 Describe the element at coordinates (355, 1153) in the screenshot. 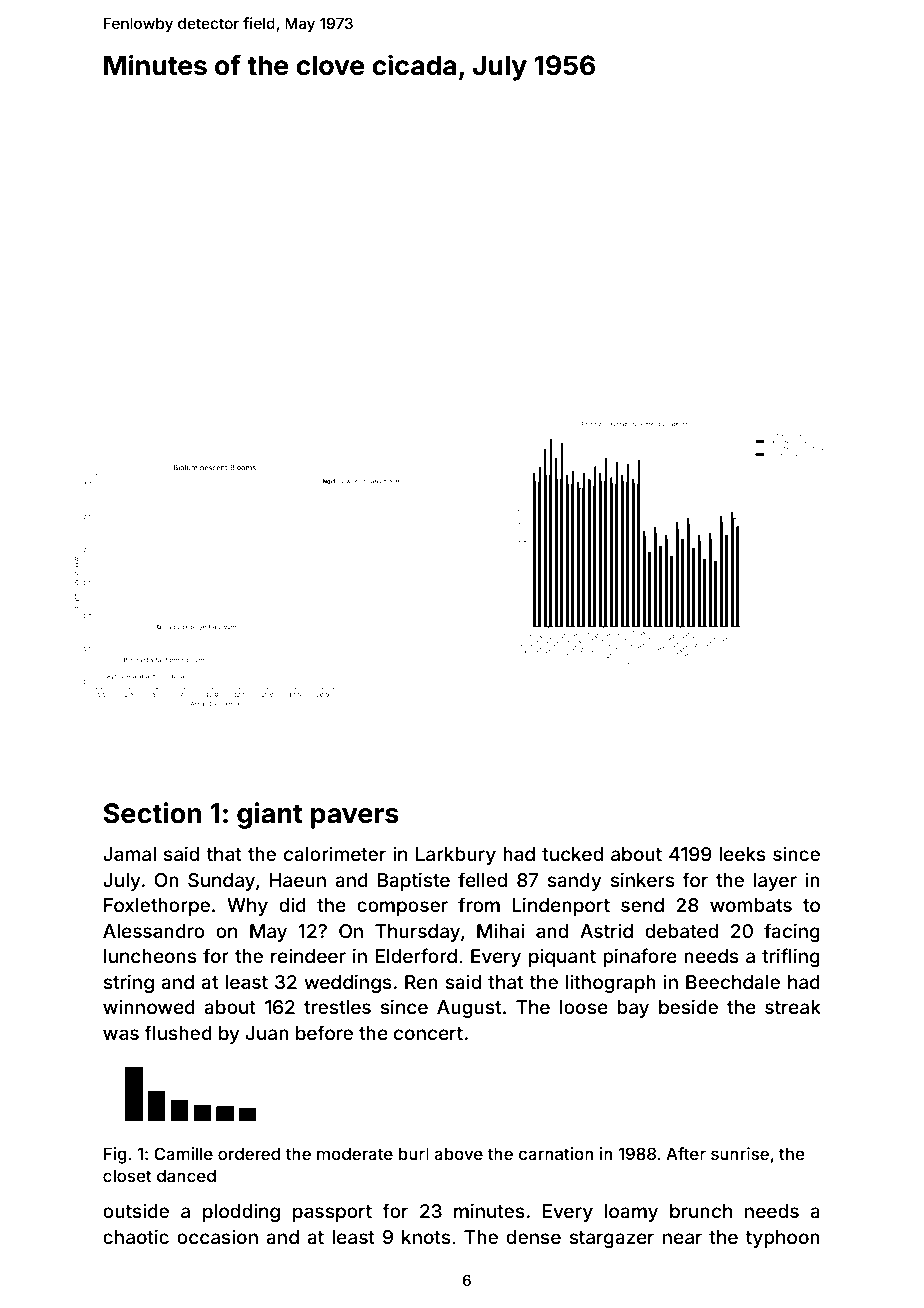

I see `moderate` at that location.
